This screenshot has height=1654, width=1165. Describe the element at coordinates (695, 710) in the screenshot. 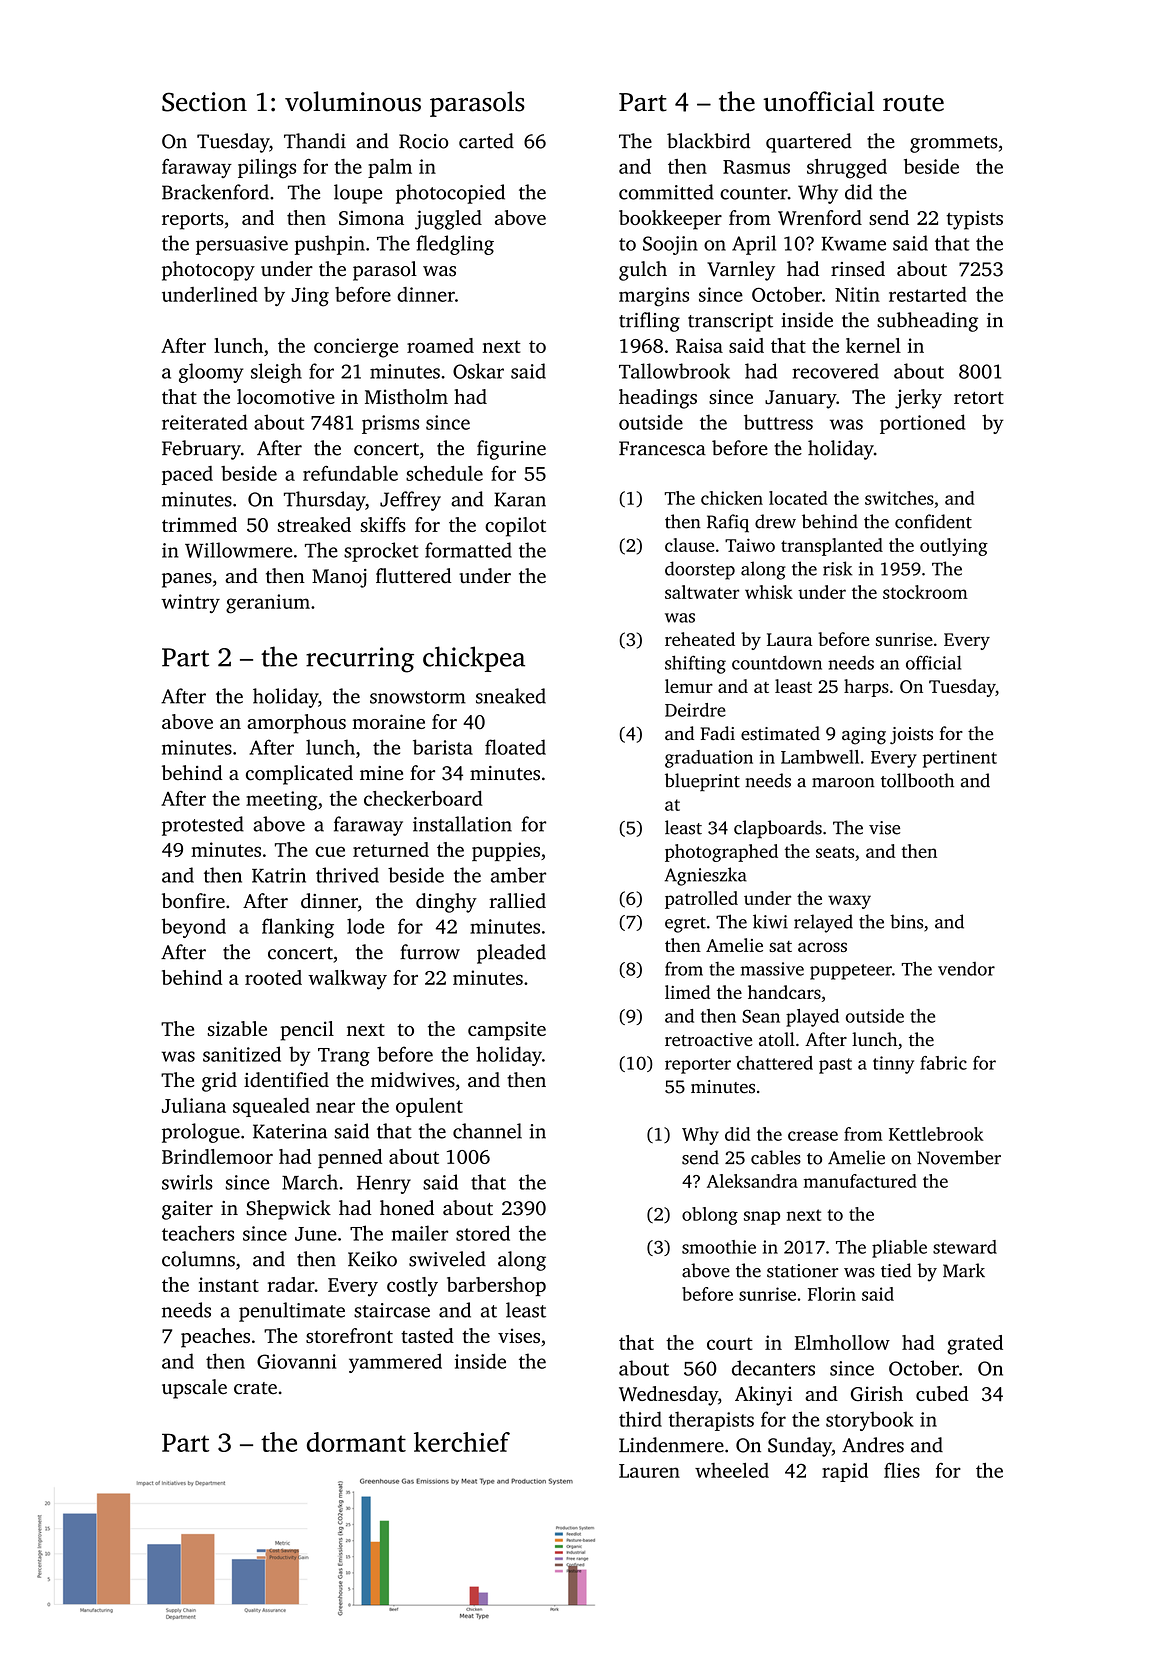

I see `Deirdre` at that location.
